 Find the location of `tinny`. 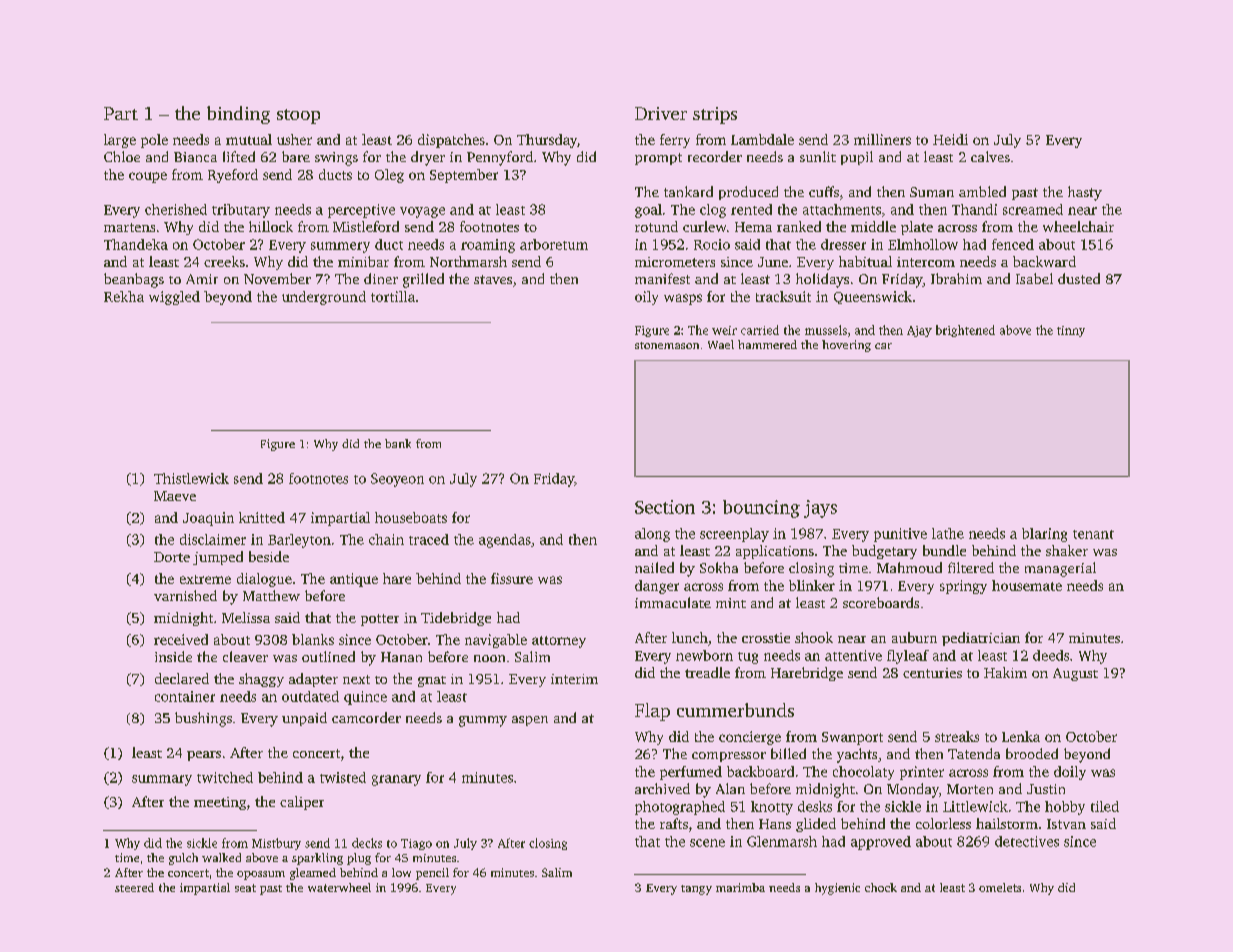

tinny is located at coordinates (1071, 331).
